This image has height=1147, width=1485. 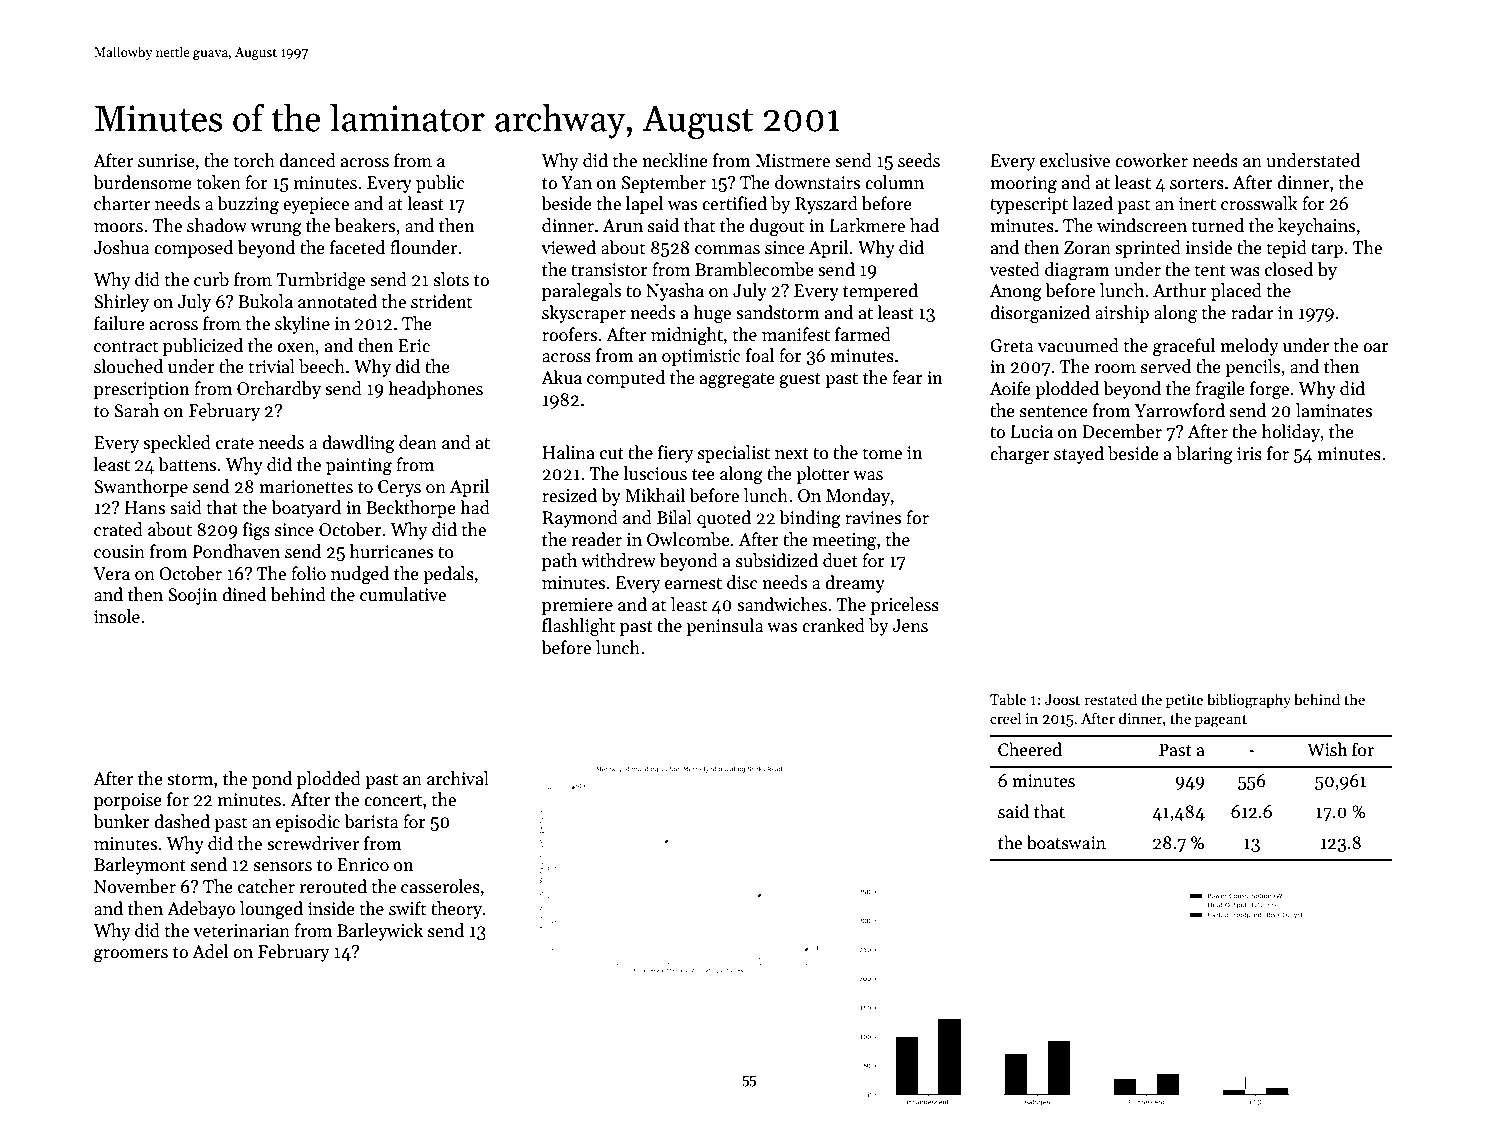 I want to click on theory, so click(x=456, y=910).
